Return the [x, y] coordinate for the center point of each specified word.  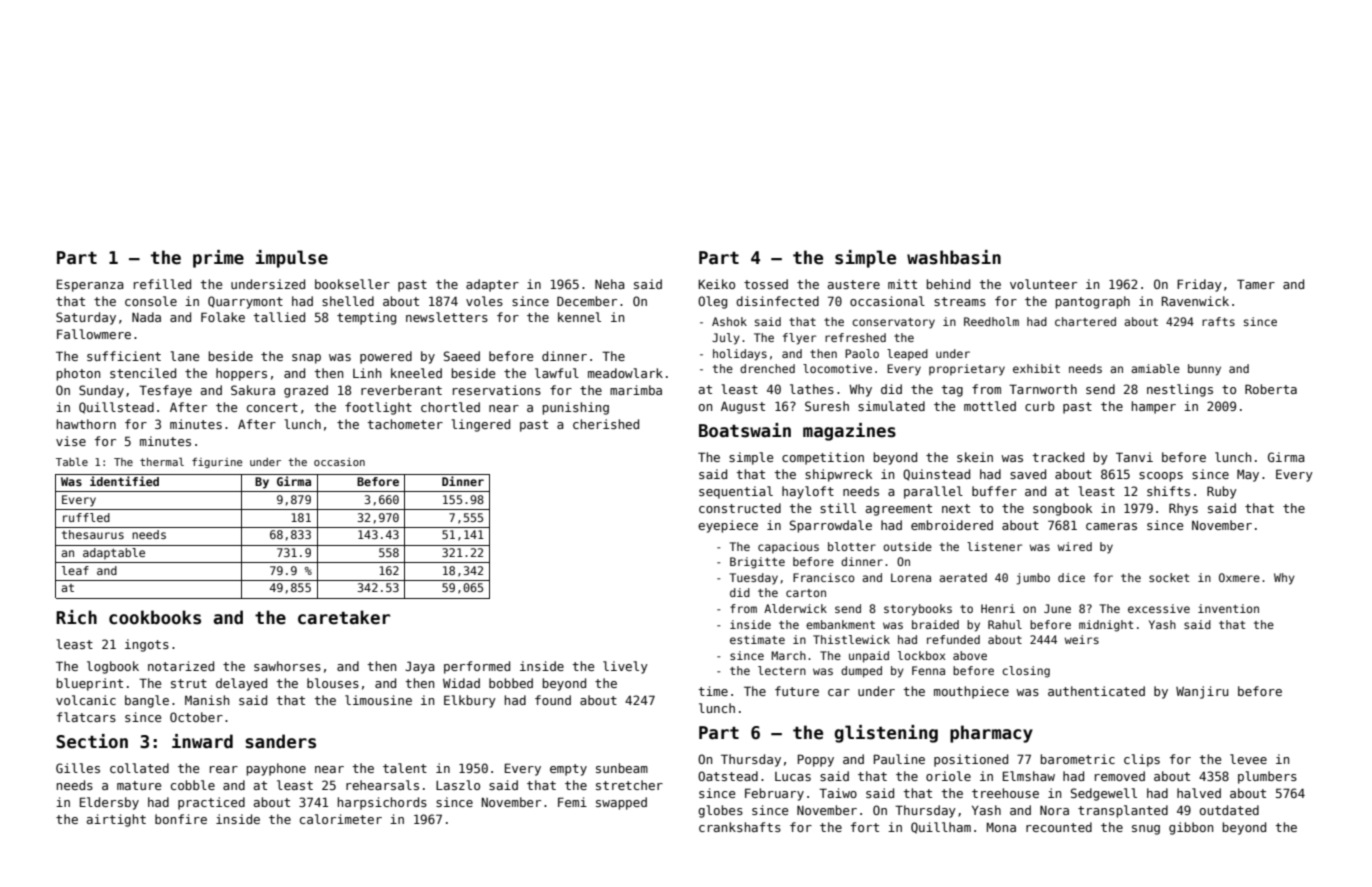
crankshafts [740, 827]
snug [1146, 830]
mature [139, 785]
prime [218, 259]
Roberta [1271, 389]
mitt [902, 284]
